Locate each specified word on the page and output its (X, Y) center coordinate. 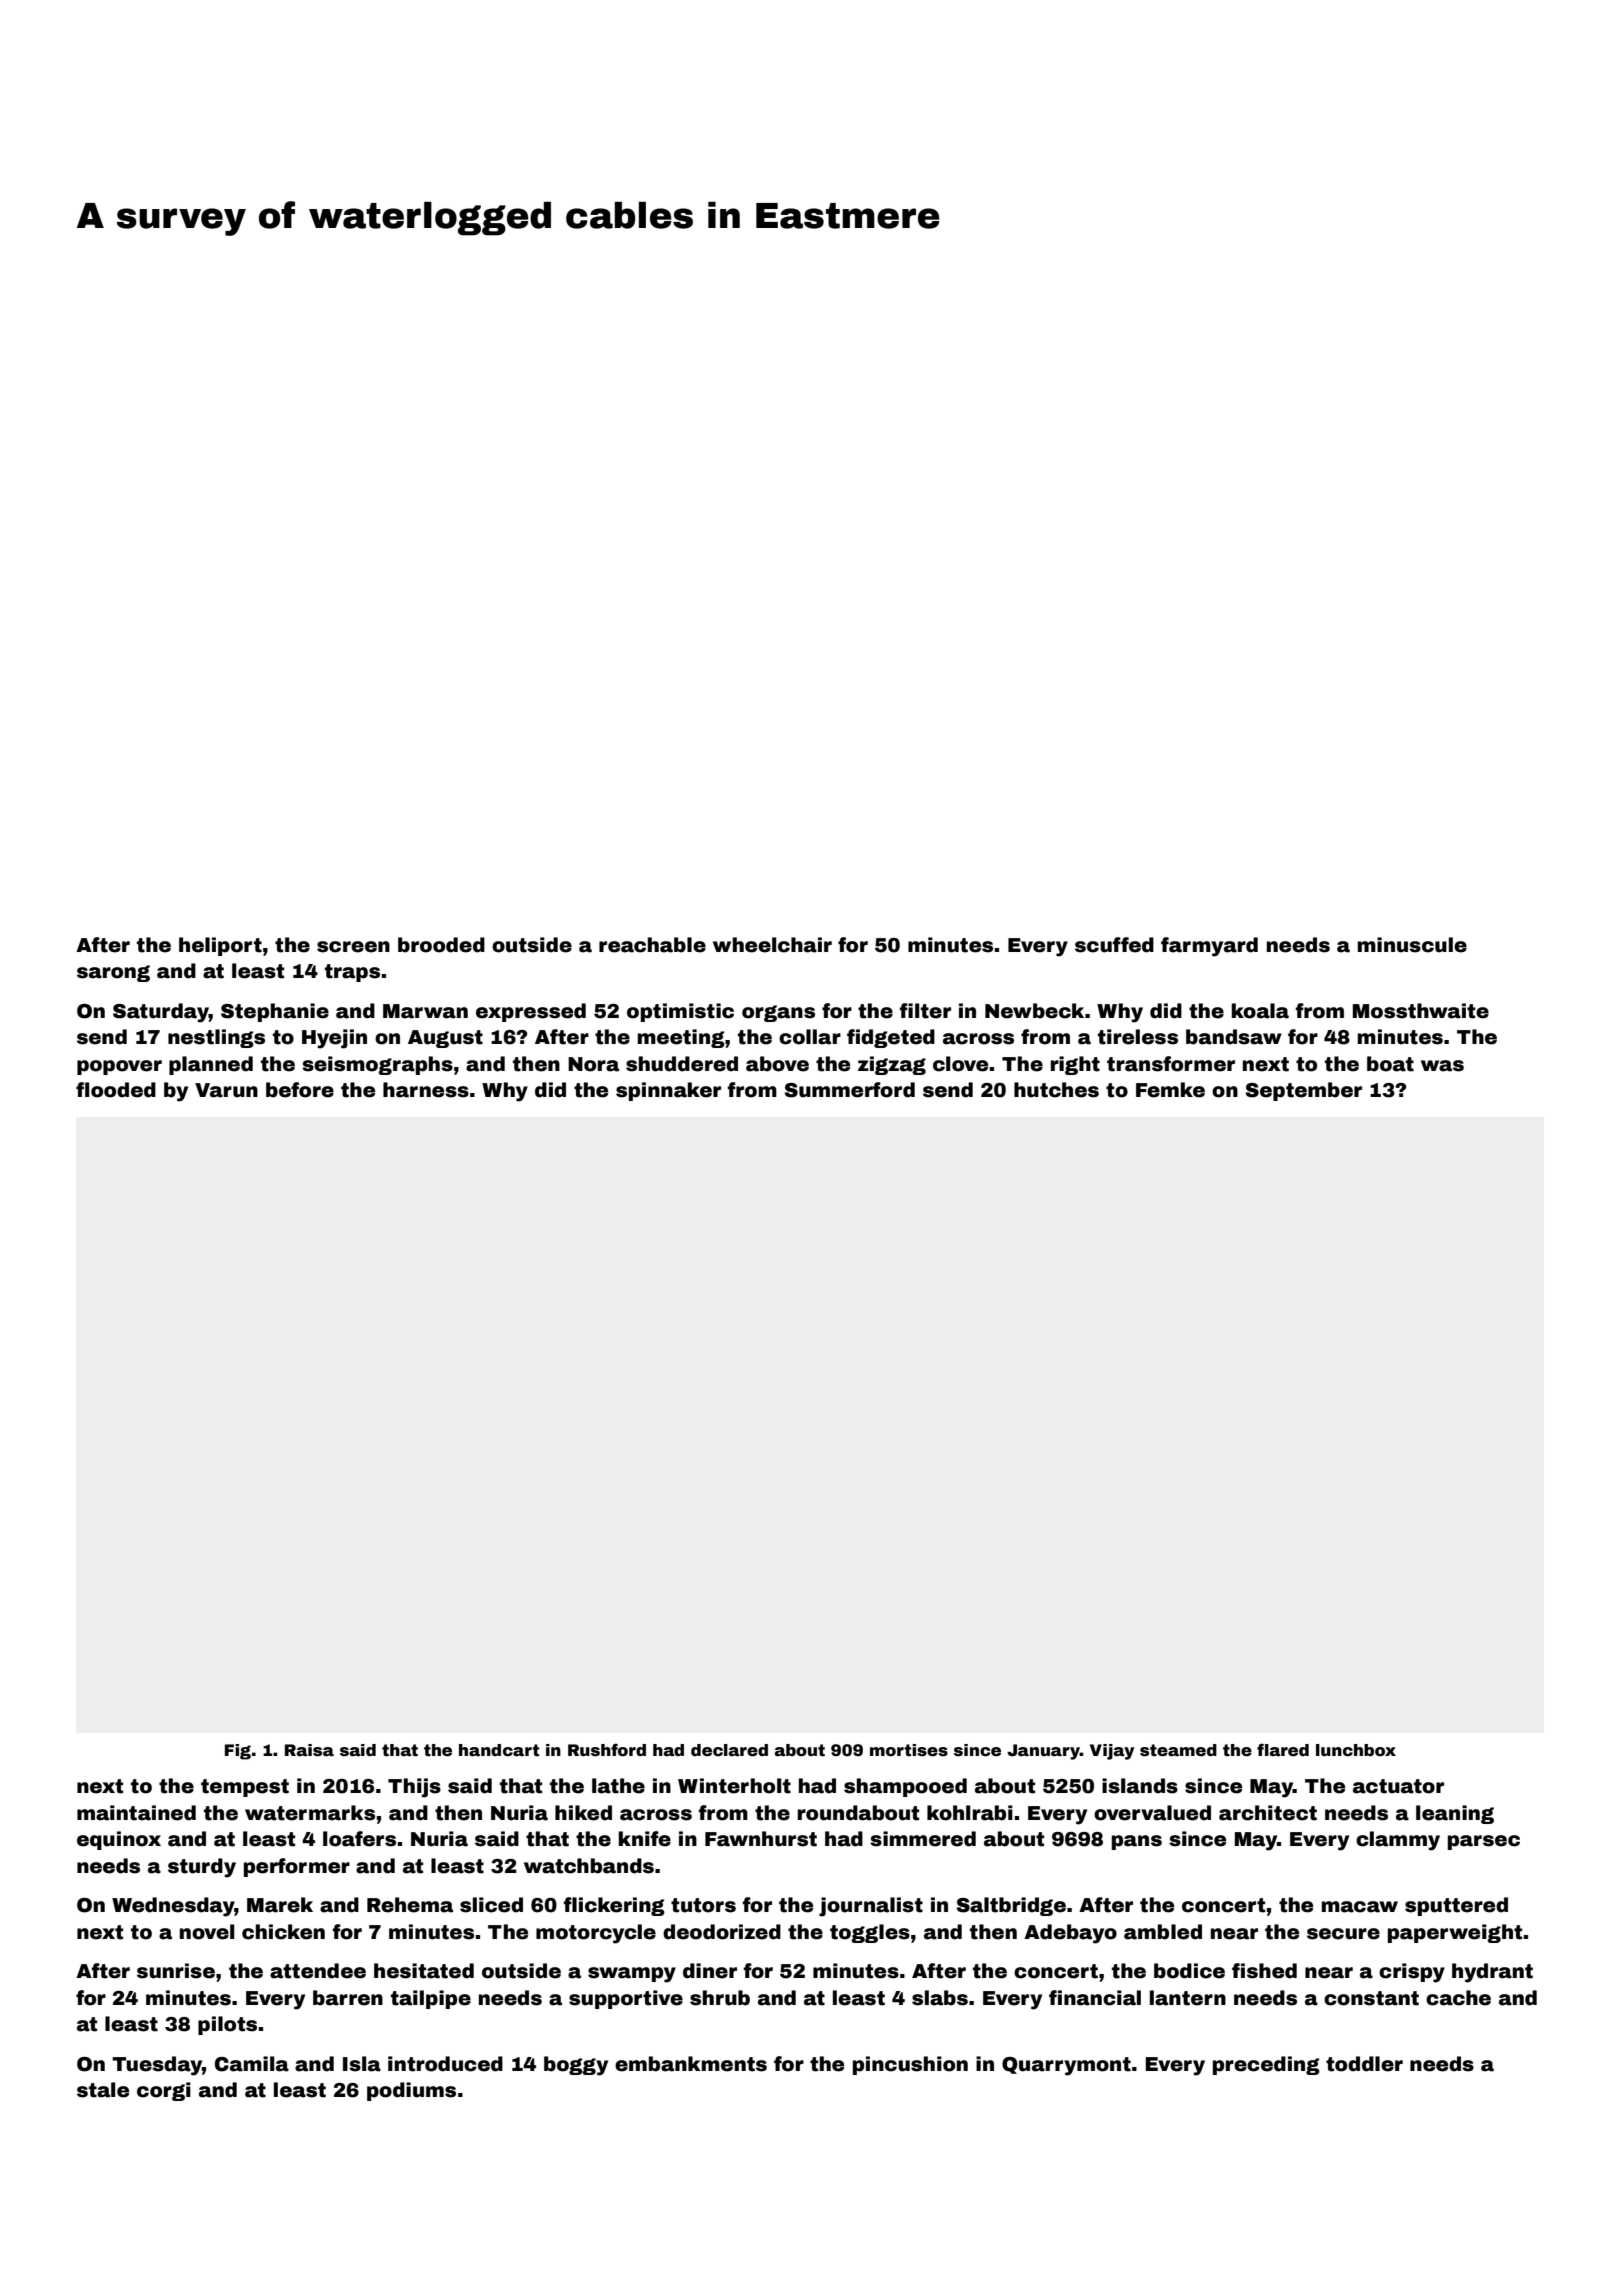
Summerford (850, 1090)
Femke (1170, 1090)
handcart (499, 1750)
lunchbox (1356, 1750)
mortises (909, 1750)
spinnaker (668, 1091)
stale (103, 2090)
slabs (940, 1998)
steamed (1178, 1750)
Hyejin (334, 1039)
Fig (238, 1752)
